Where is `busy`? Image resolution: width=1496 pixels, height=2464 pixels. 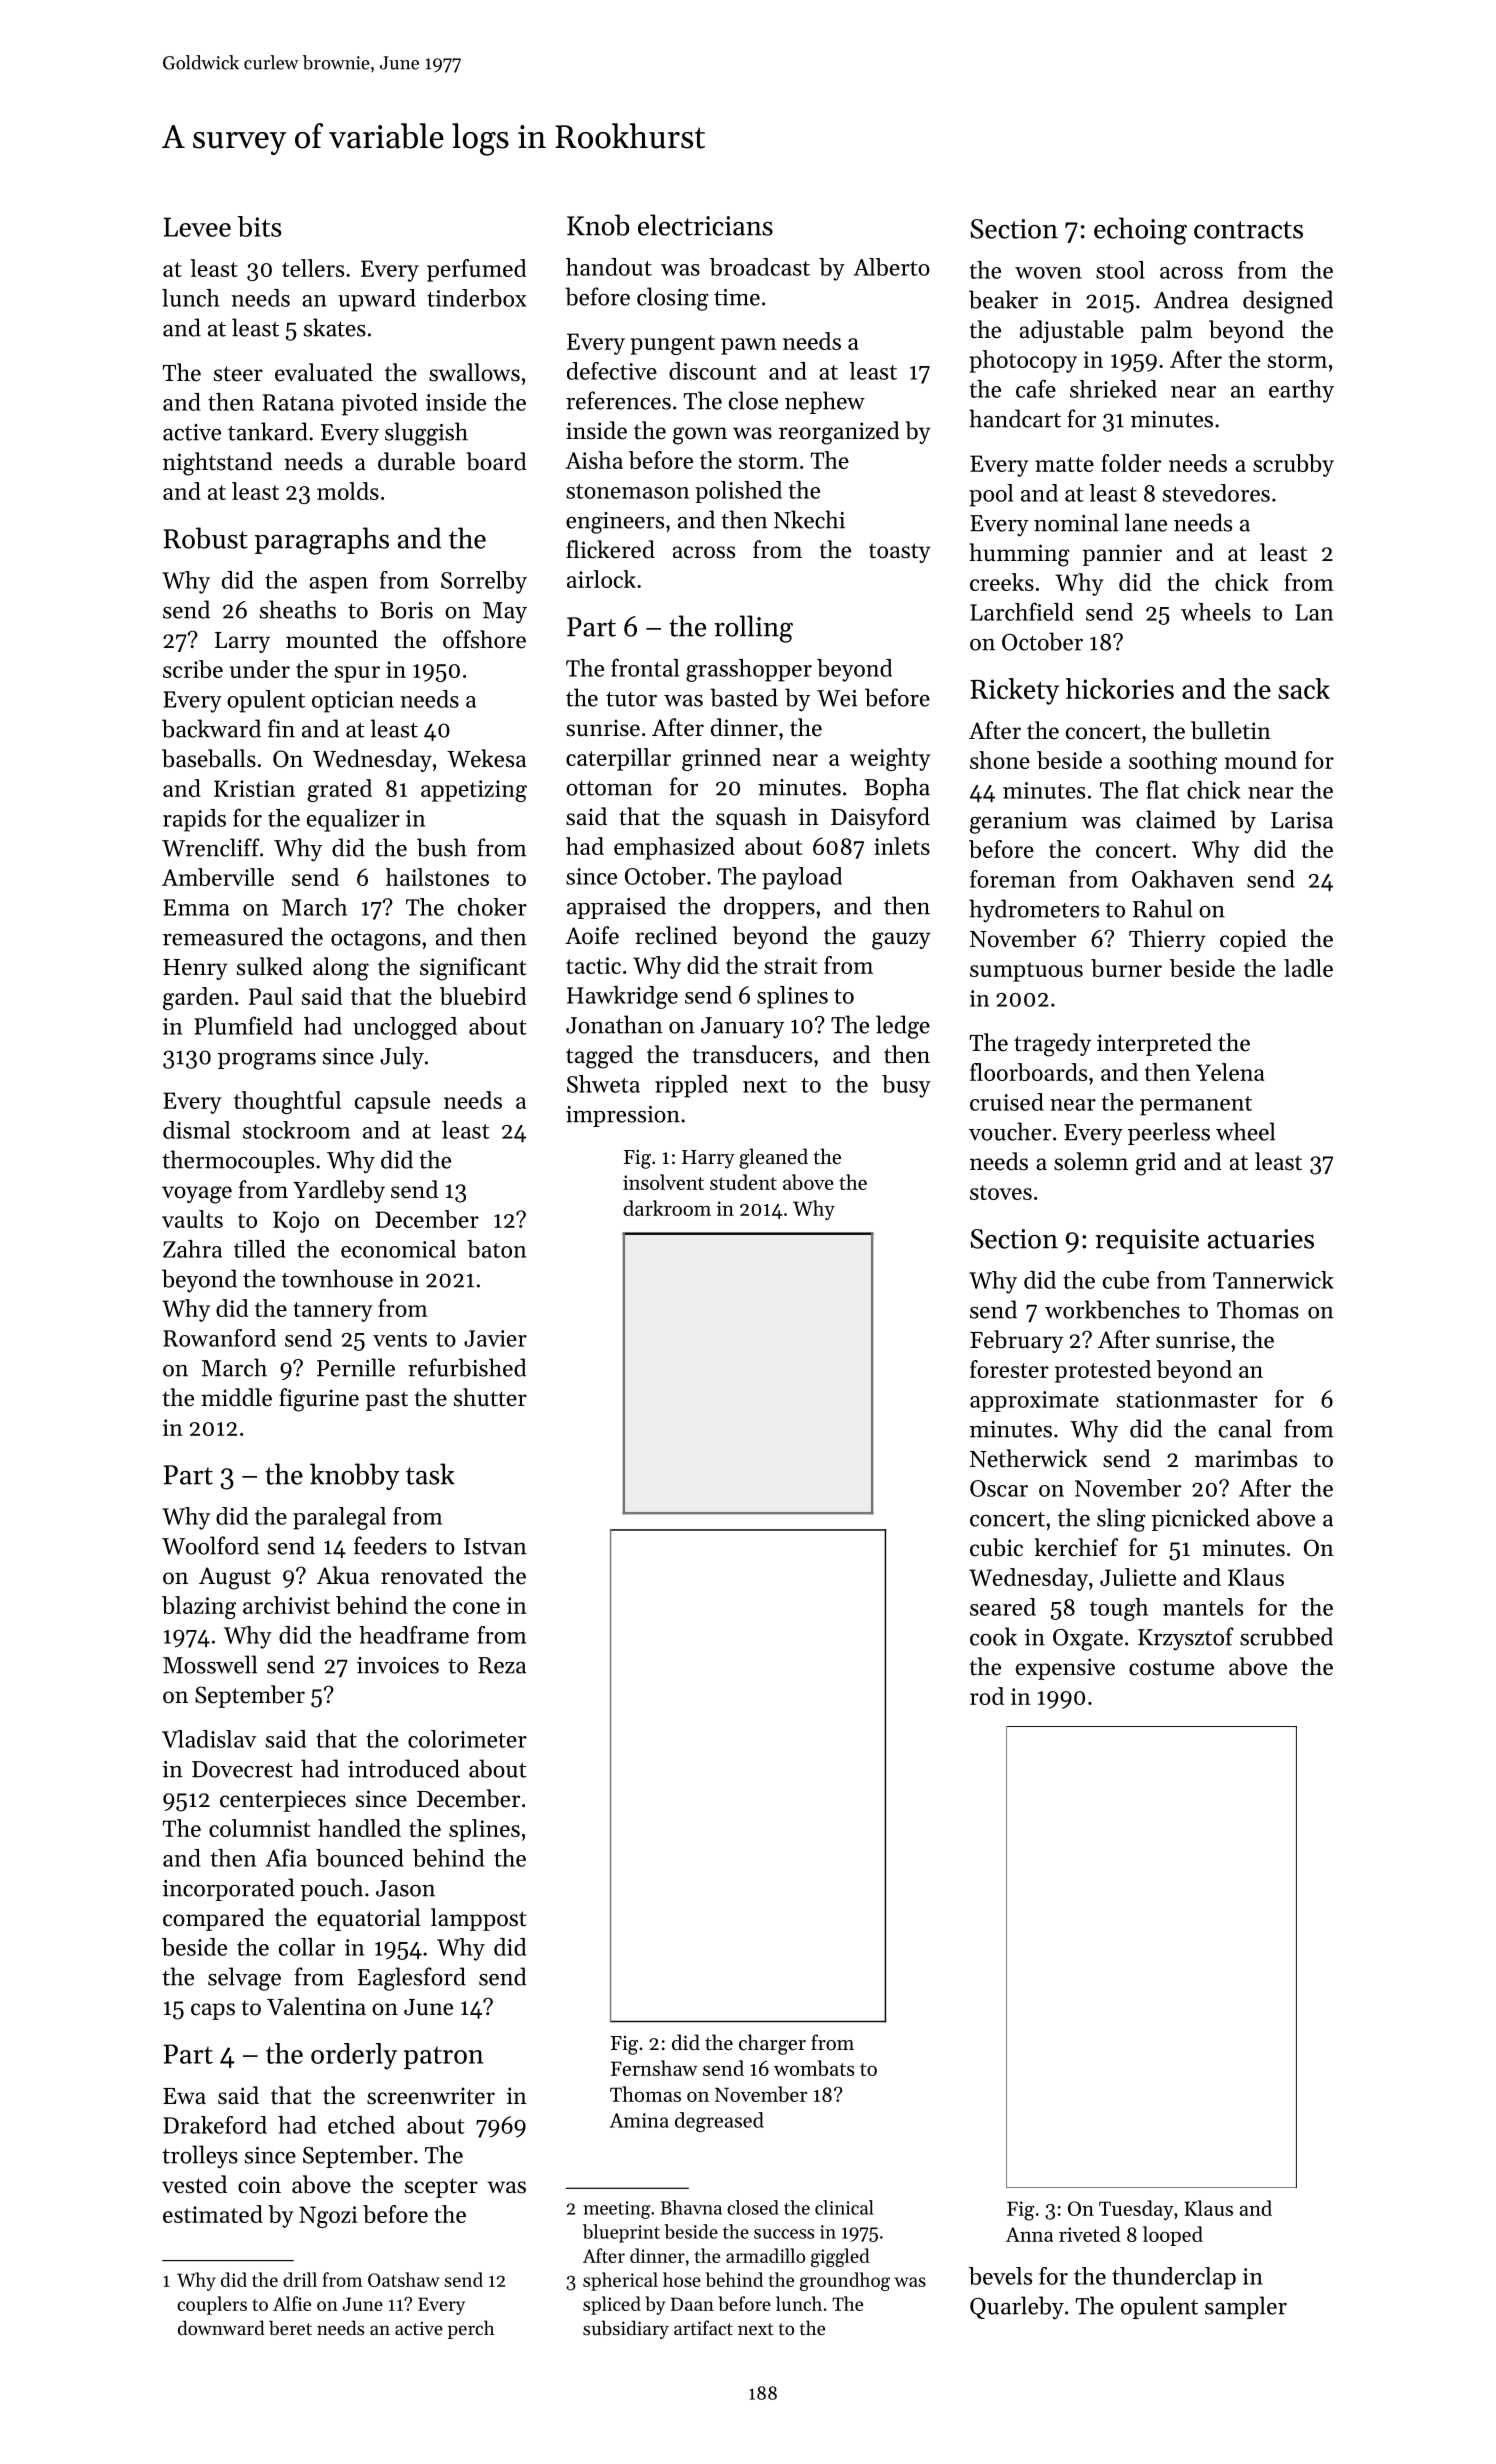 busy is located at coordinates (906, 1086).
